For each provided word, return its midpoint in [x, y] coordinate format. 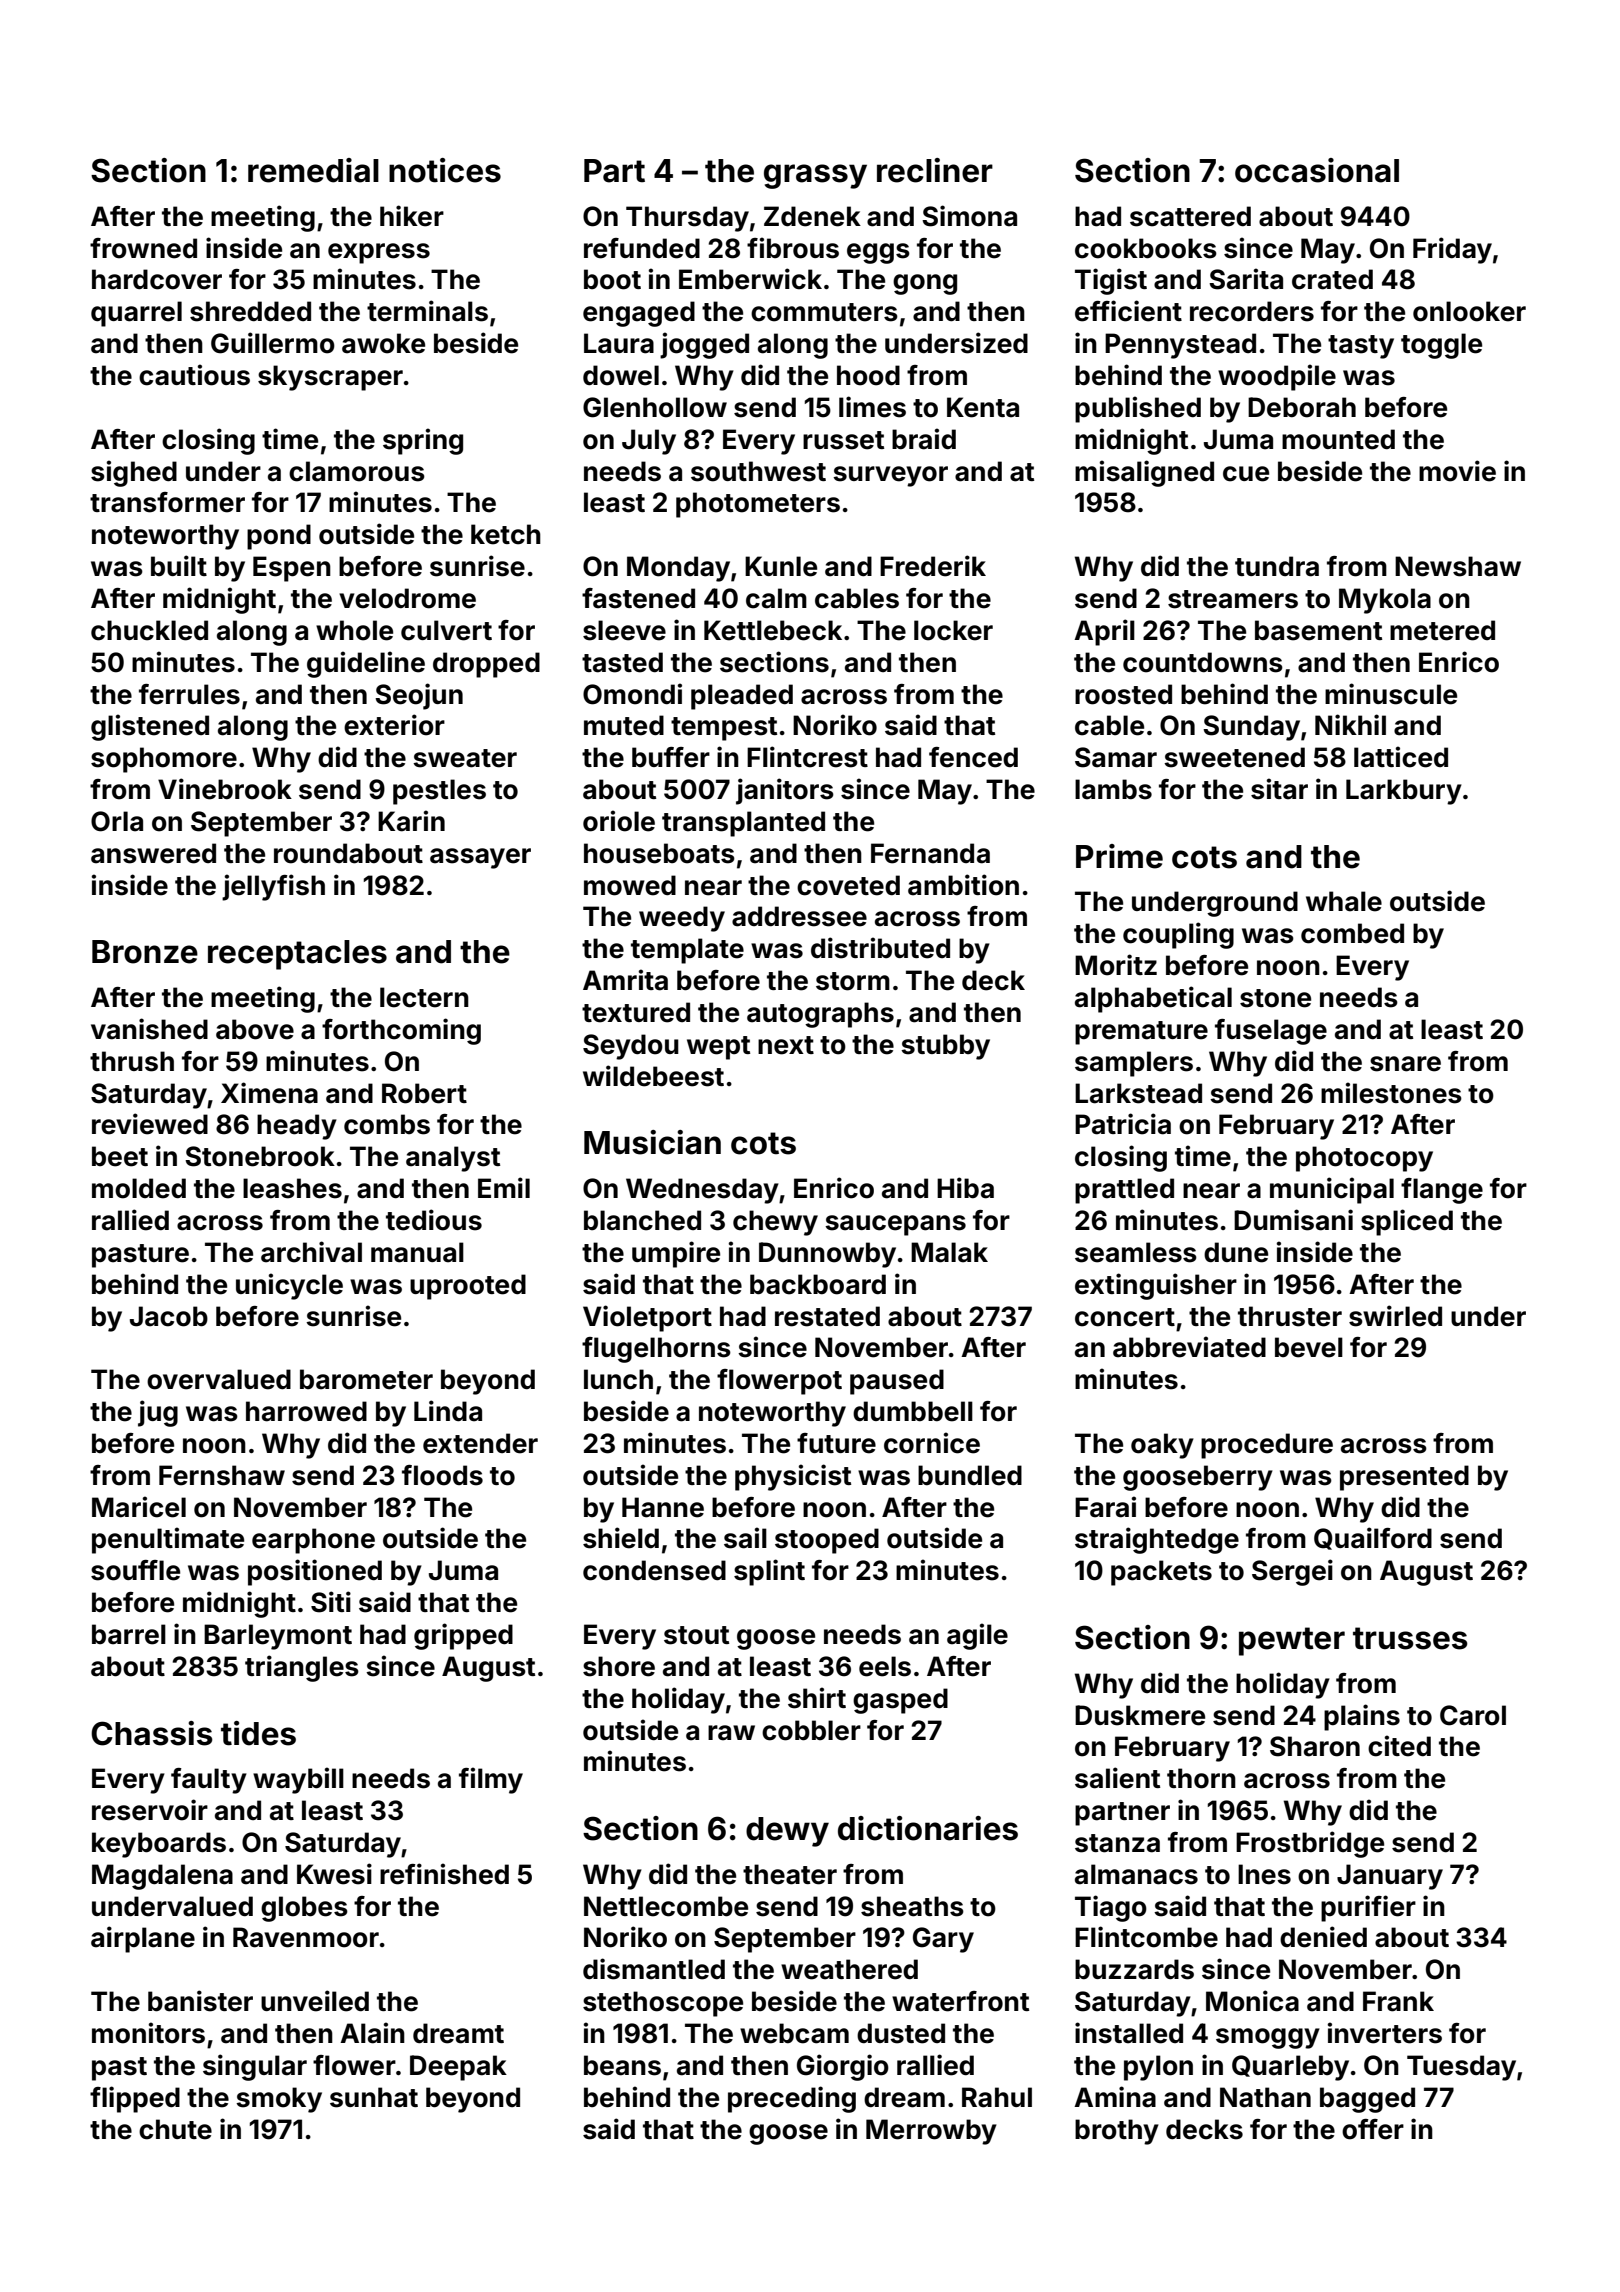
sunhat [374, 2097]
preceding [792, 2099]
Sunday [1251, 728]
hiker [412, 216]
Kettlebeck [773, 630]
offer [1373, 2129]
